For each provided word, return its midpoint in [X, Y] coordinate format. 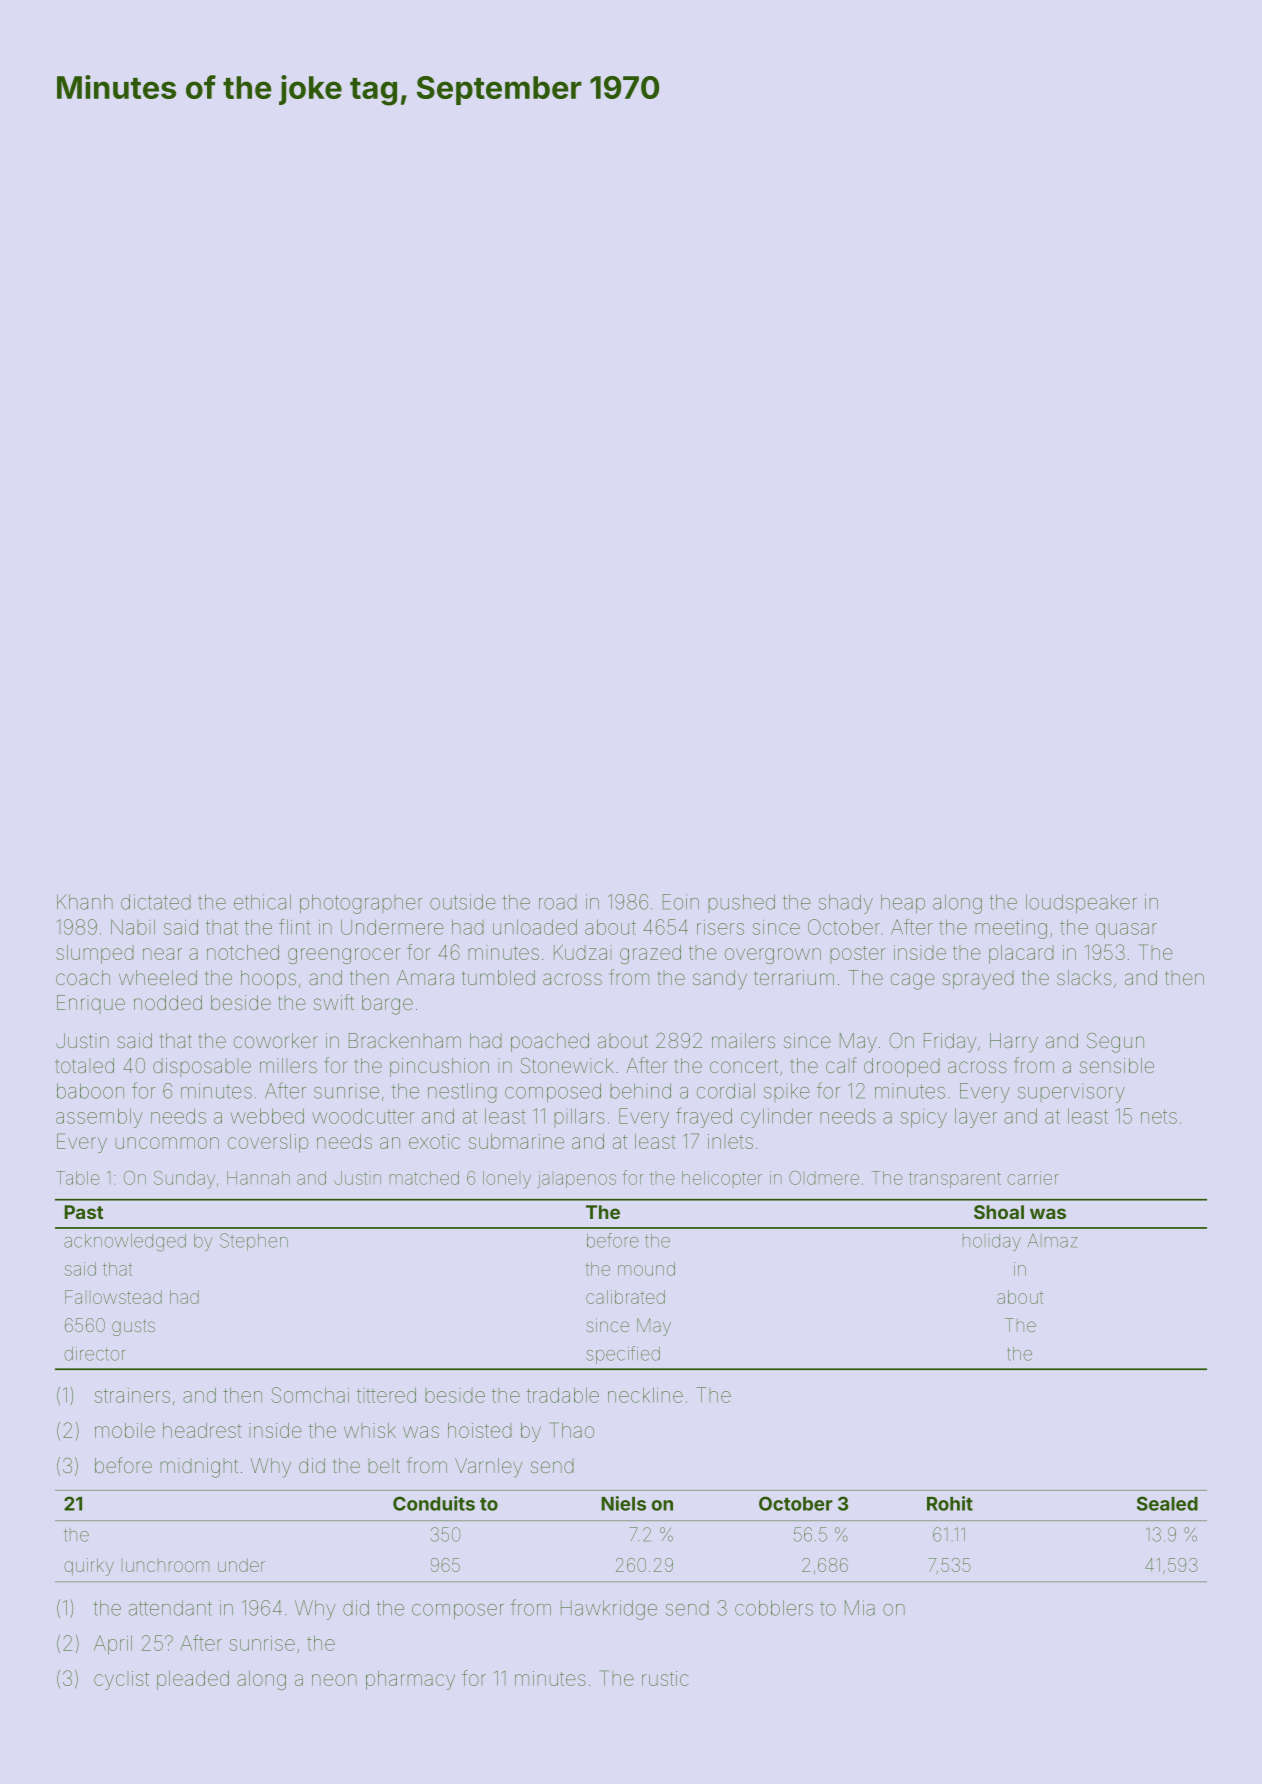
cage [913, 981]
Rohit [950, 1503]
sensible [1117, 1065]
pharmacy [410, 1680]
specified [623, 1355]
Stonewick [567, 1065]
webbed [267, 1116]
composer [458, 1611]
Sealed [1167, 1503]
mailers [743, 1040]
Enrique [91, 1004]
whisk [370, 1430]
